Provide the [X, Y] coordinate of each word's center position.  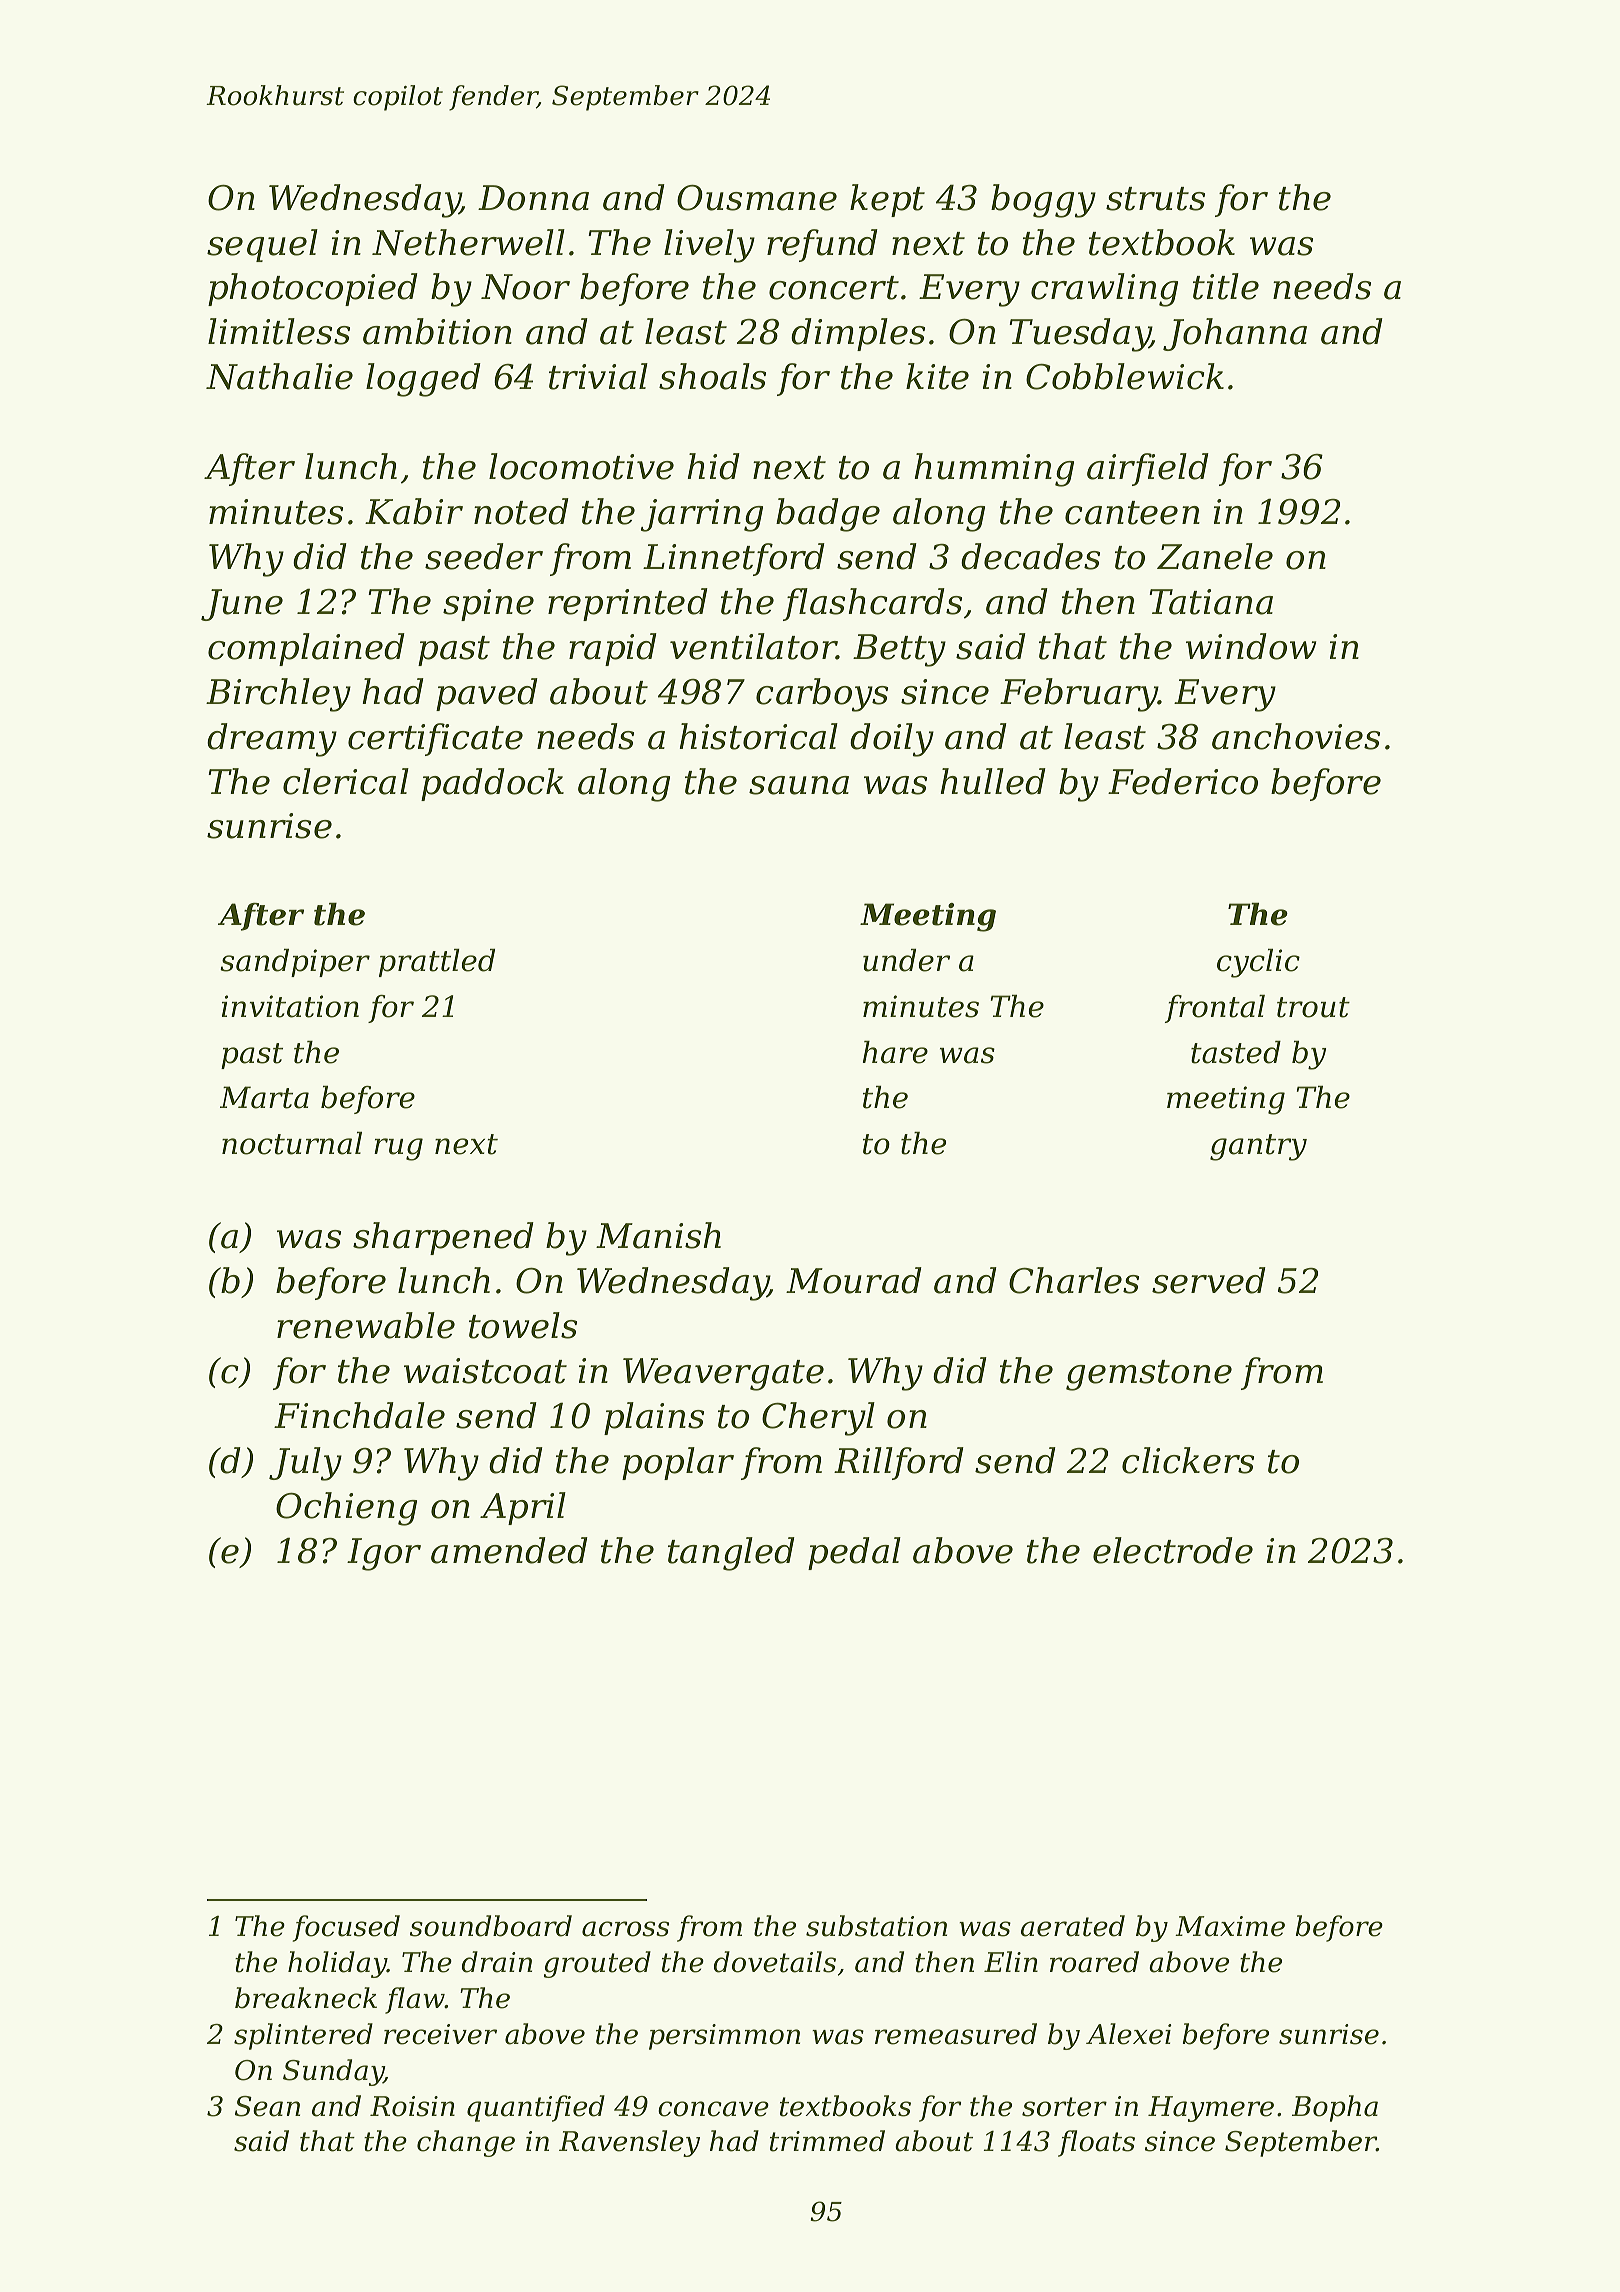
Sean [267, 2106]
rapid [613, 649]
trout [1313, 1007]
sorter [1064, 2107]
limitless [279, 331]
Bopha [1335, 2108]
